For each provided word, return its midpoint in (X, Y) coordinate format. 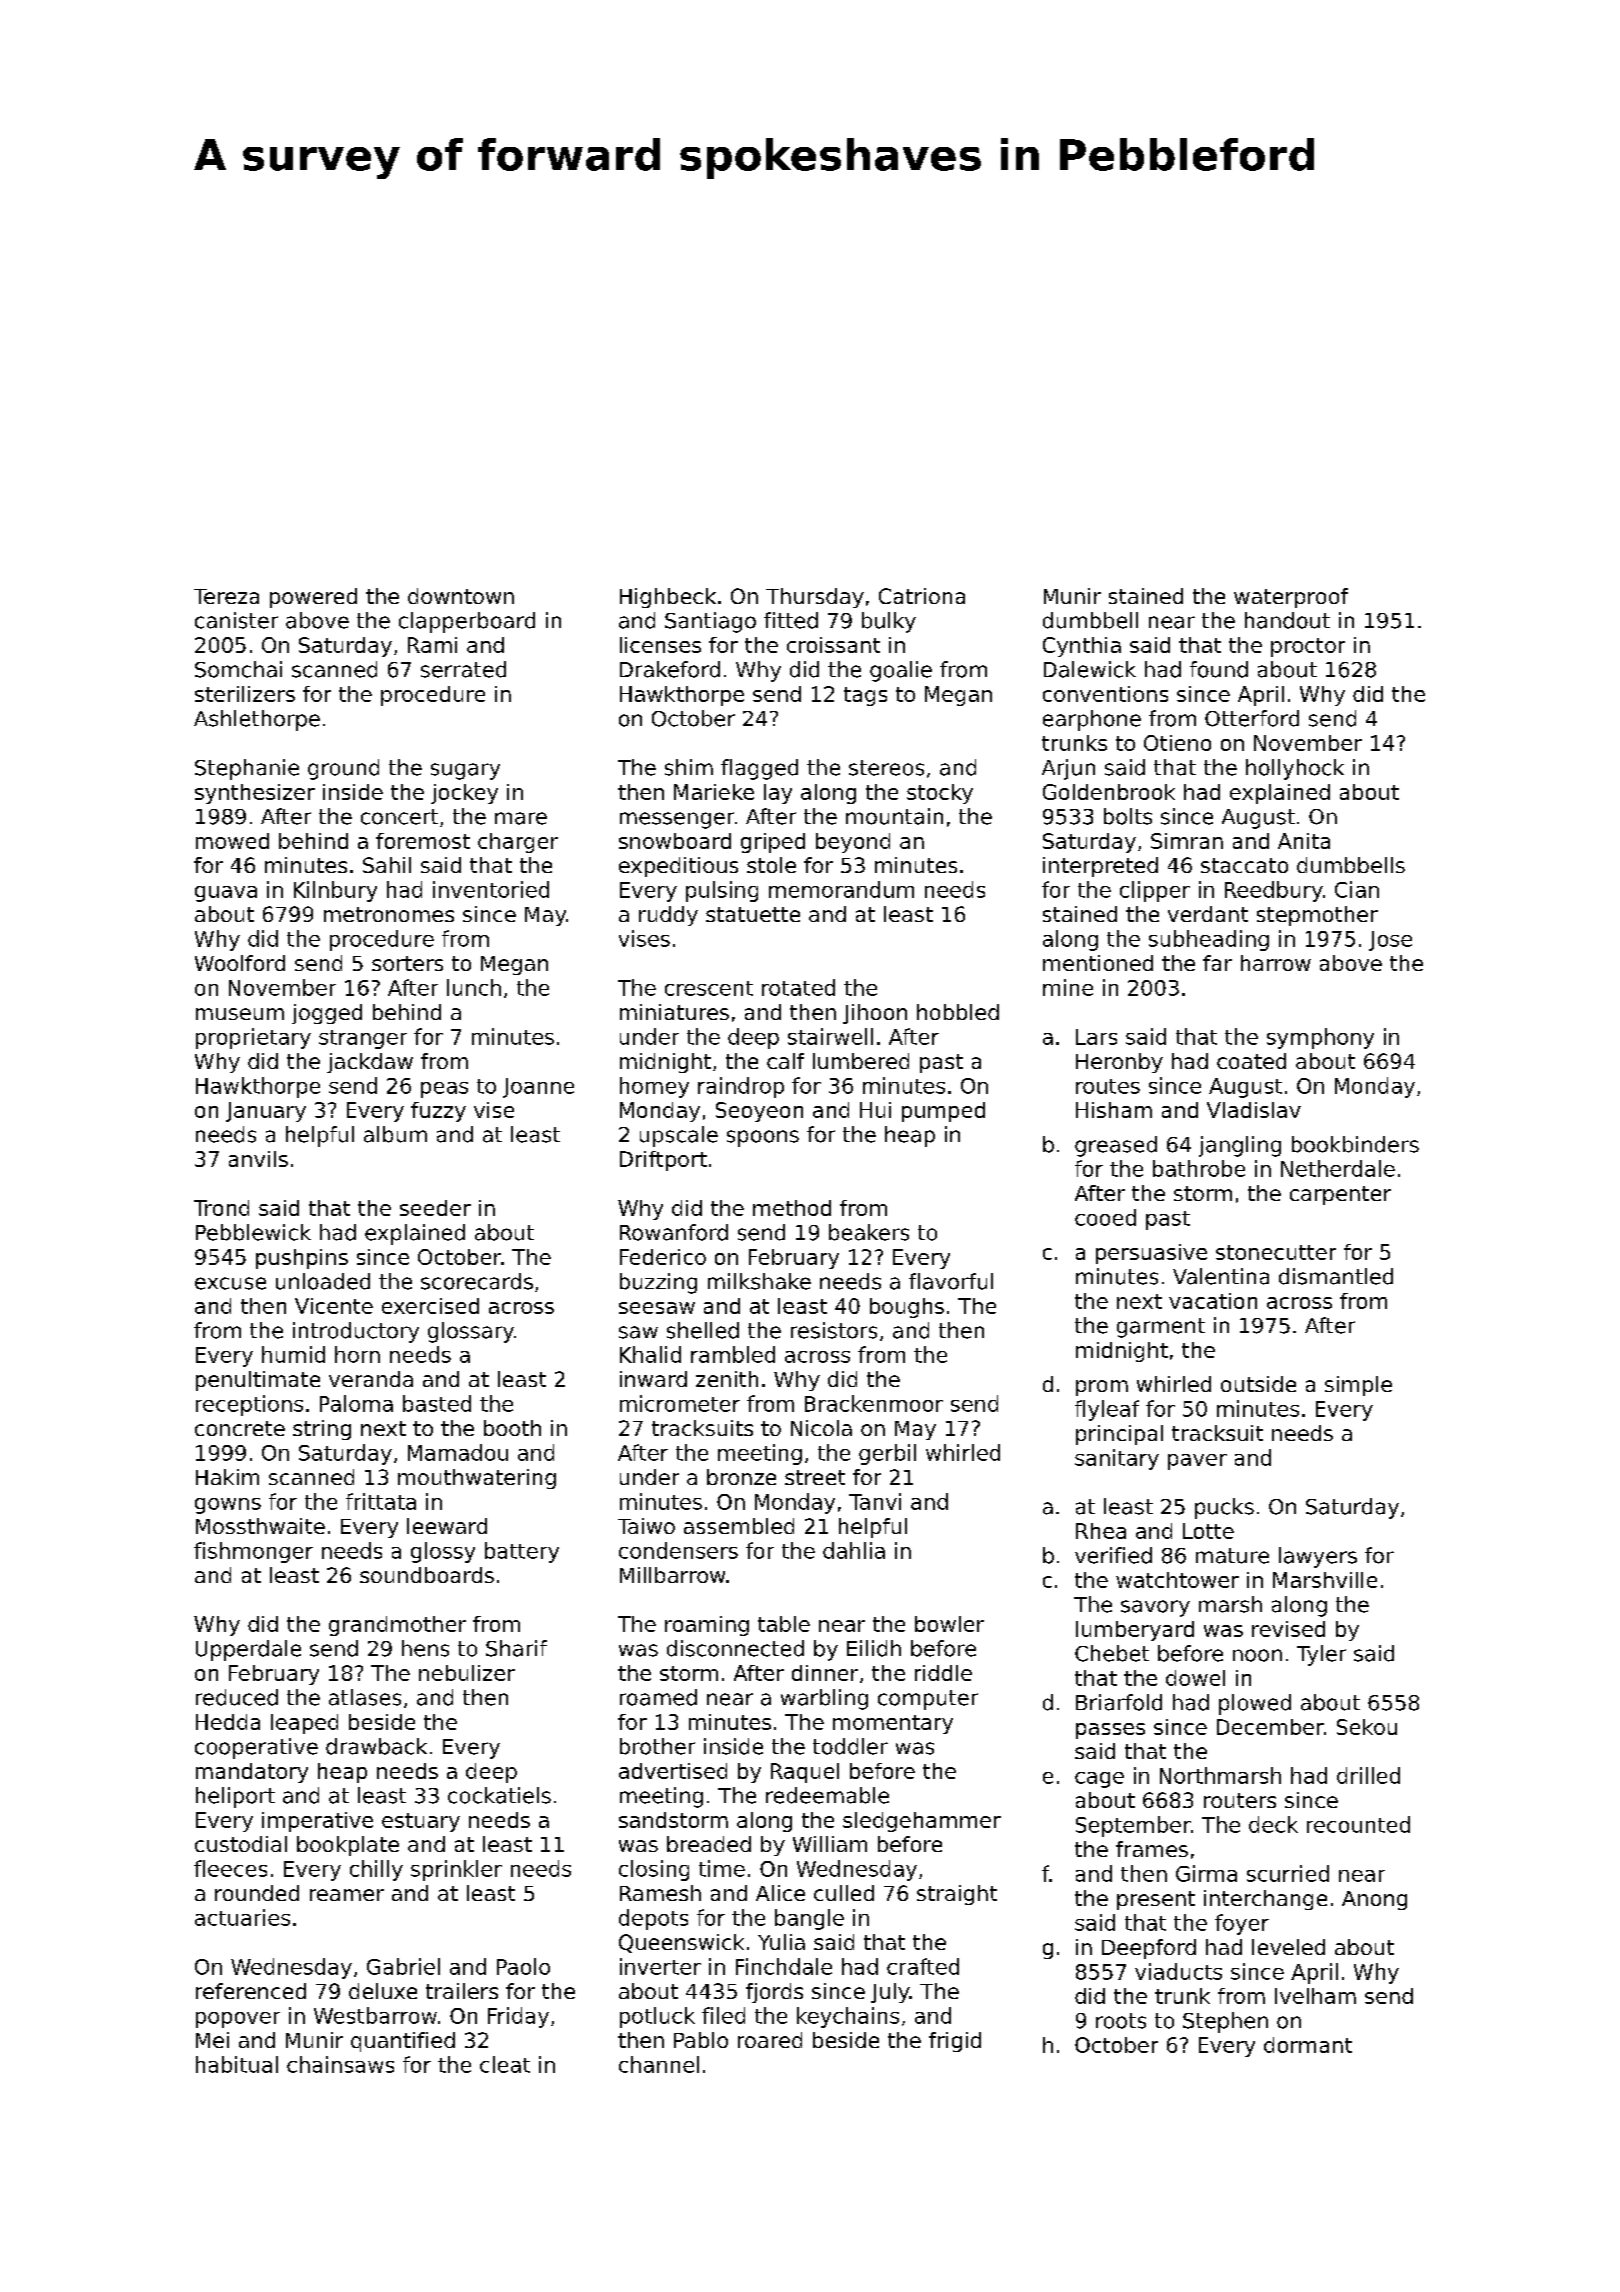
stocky (940, 794)
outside (1258, 1384)
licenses (660, 645)
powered (313, 598)
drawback (376, 1746)
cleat (505, 2064)
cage (1099, 1780)
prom (1102, 1388)
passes (1110, 1731)
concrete (240, 1428)
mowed (232, 841)
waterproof (1291, 598)
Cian (1357, 889)
